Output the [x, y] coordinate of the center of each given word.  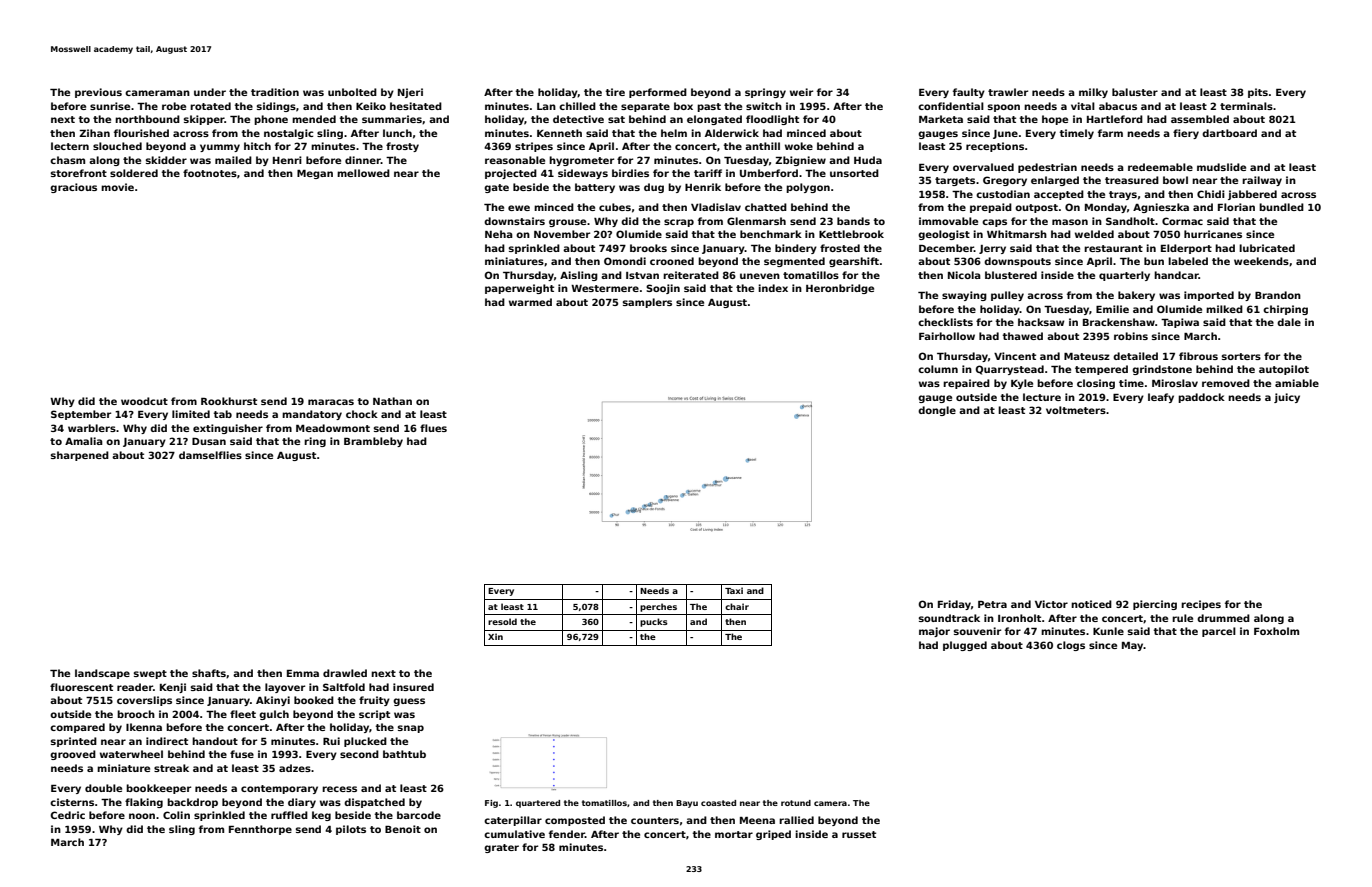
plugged [965, 646]
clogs [1071, 646]
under [210, 92]
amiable [1297, 383]
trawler [1008, 92]
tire [615, 92]
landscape [102, 674]
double [103, 788]
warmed [530, 302]
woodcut [144, 401]
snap [411, 729]
